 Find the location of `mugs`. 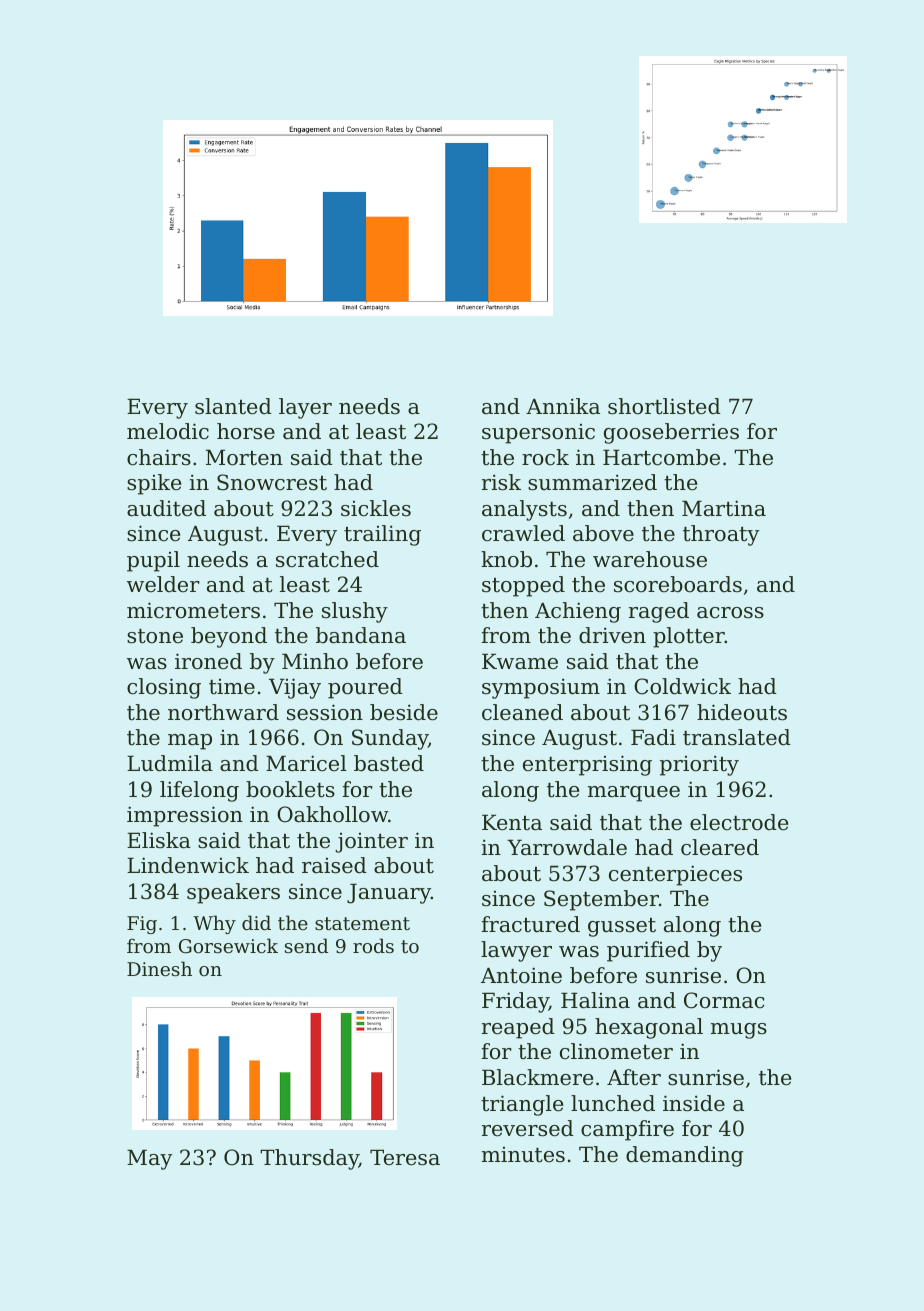

mugs is located at coordinates (739, 1031).
